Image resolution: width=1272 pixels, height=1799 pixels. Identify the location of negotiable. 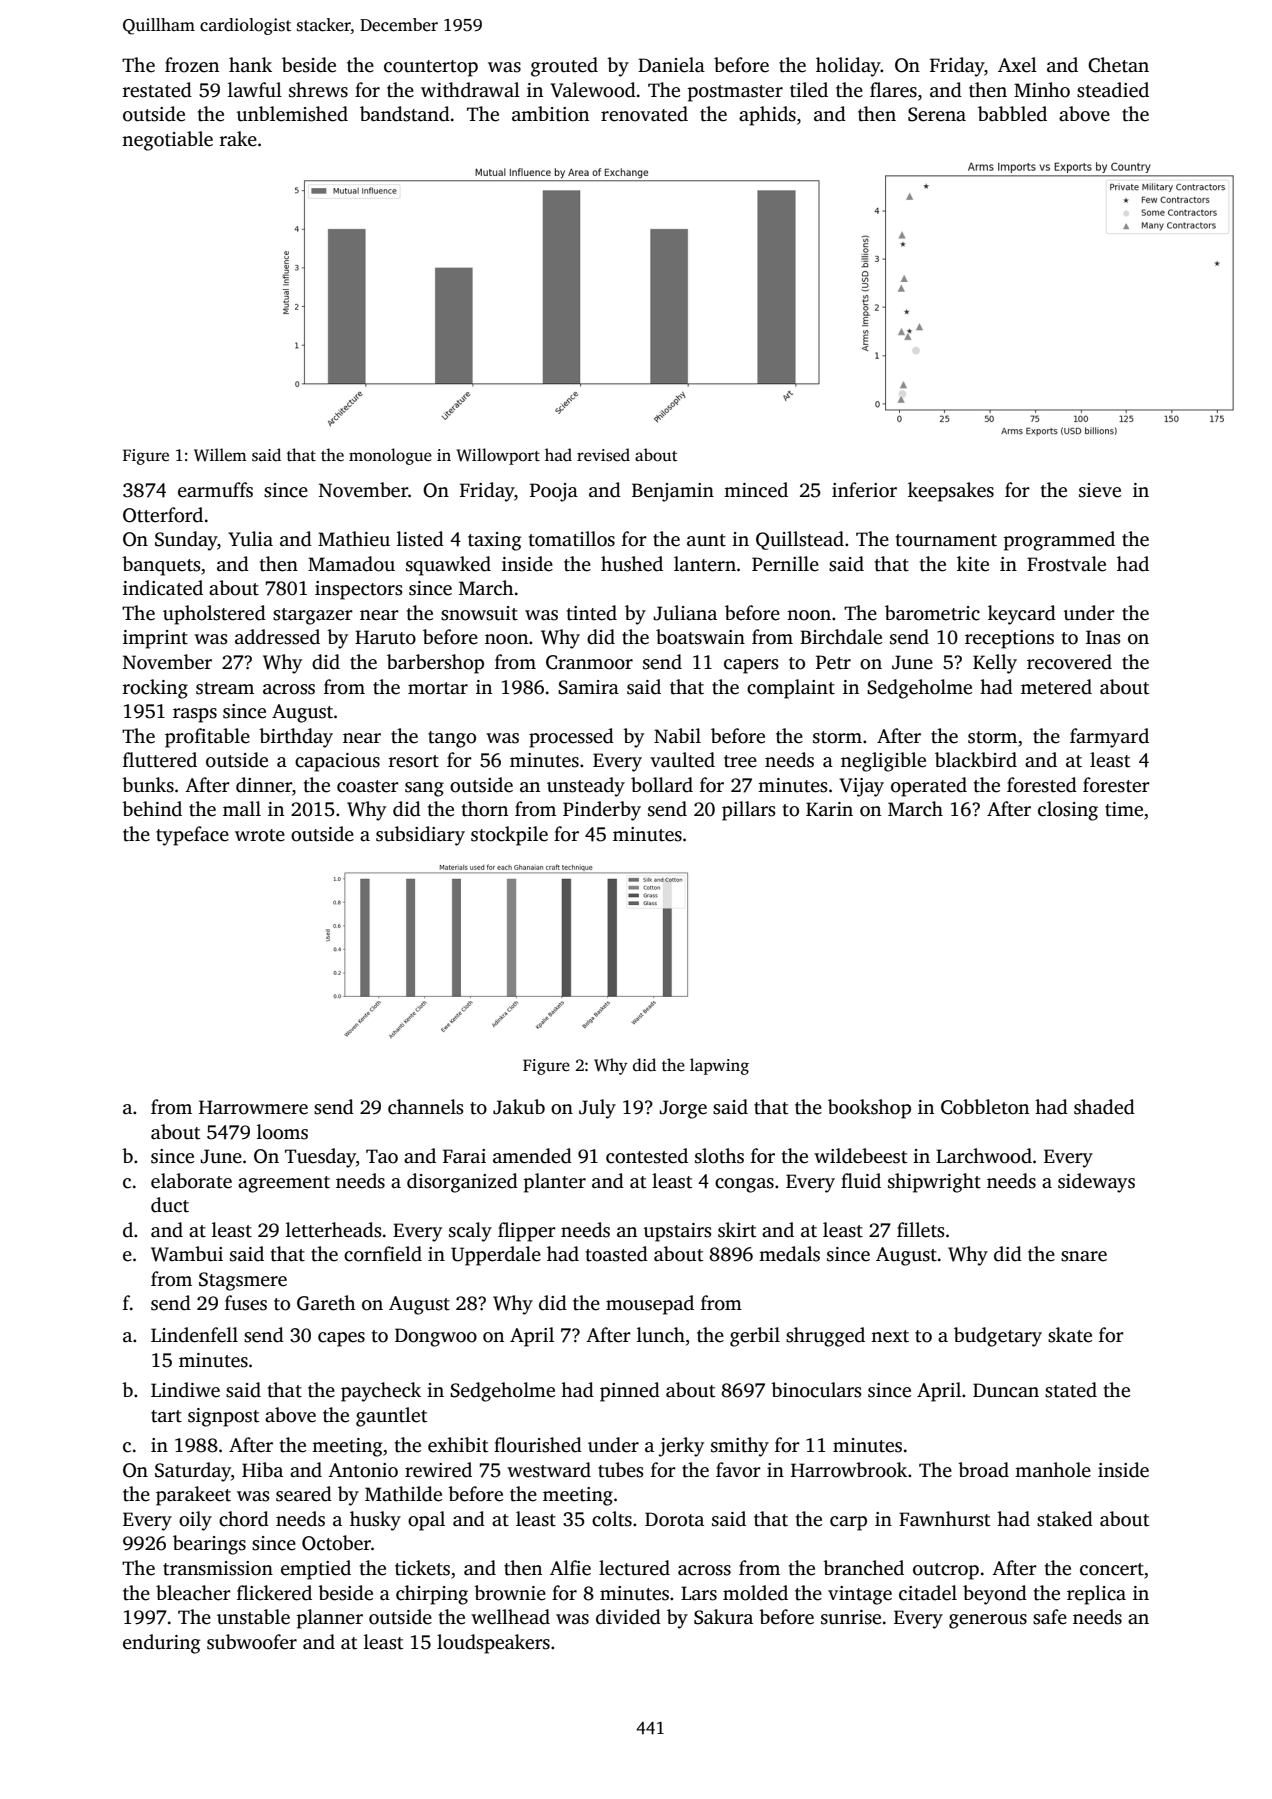
(167, 141).
